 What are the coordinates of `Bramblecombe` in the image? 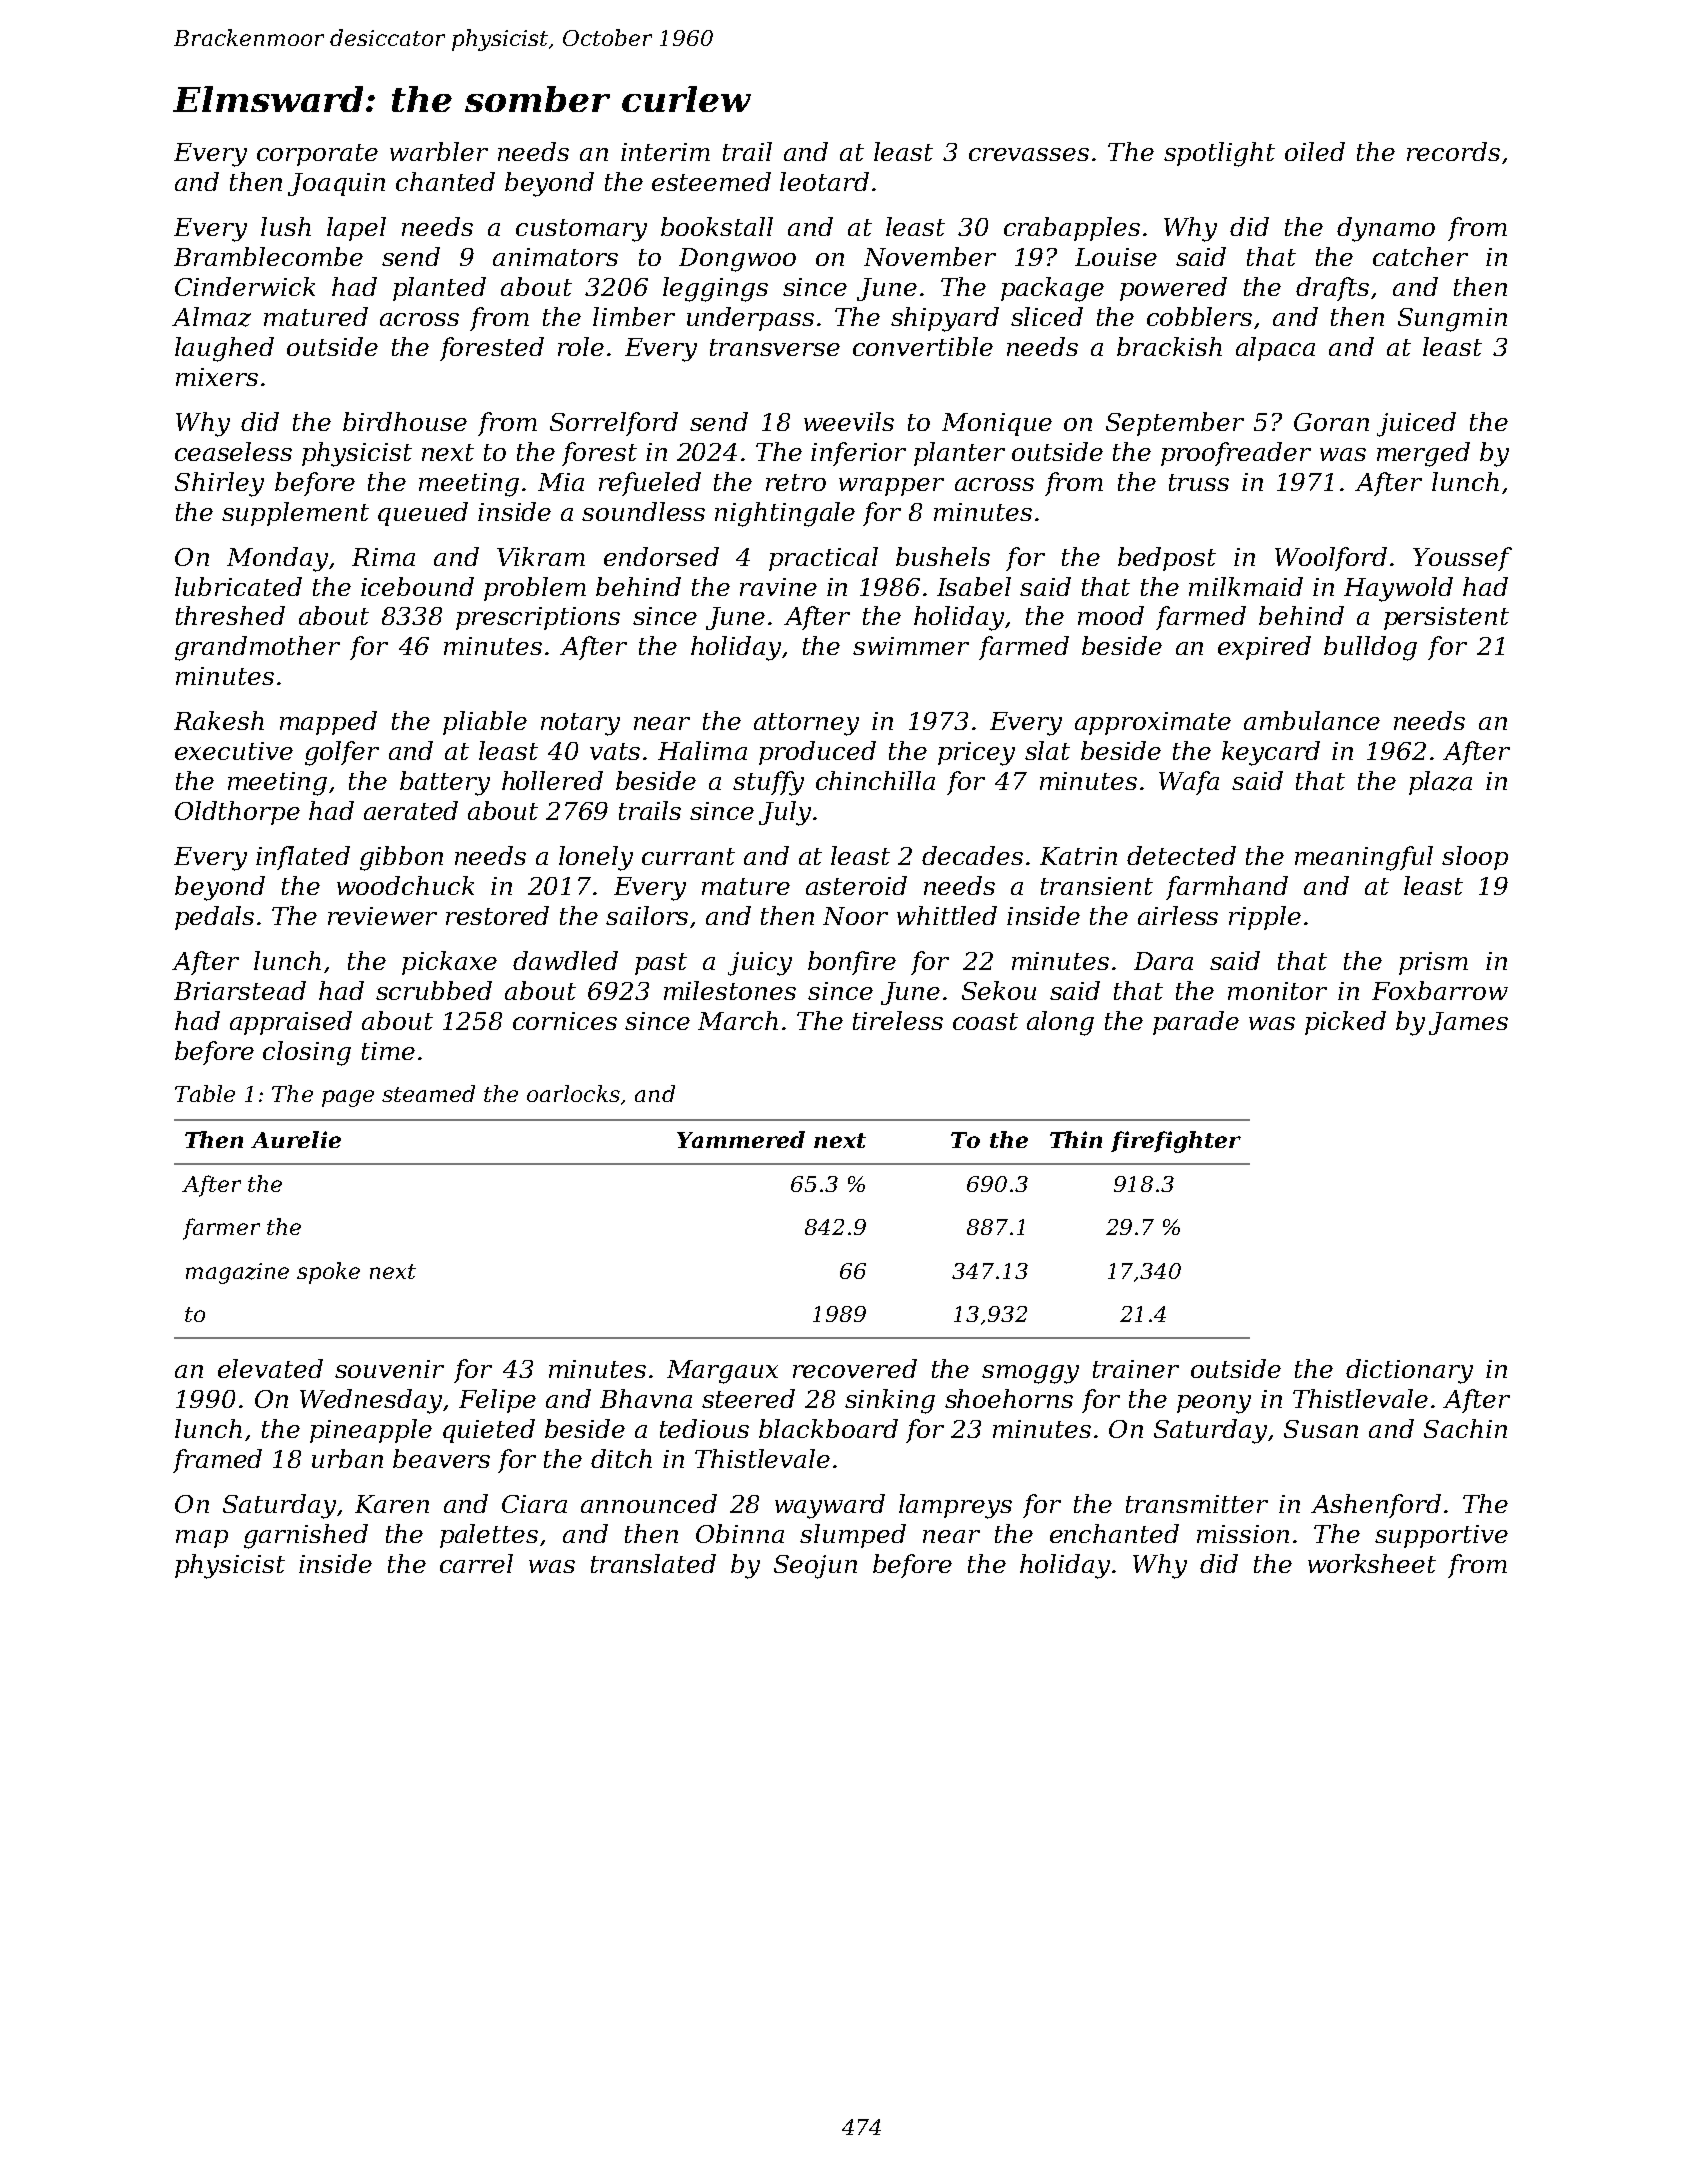 It's located at (268, 256).
